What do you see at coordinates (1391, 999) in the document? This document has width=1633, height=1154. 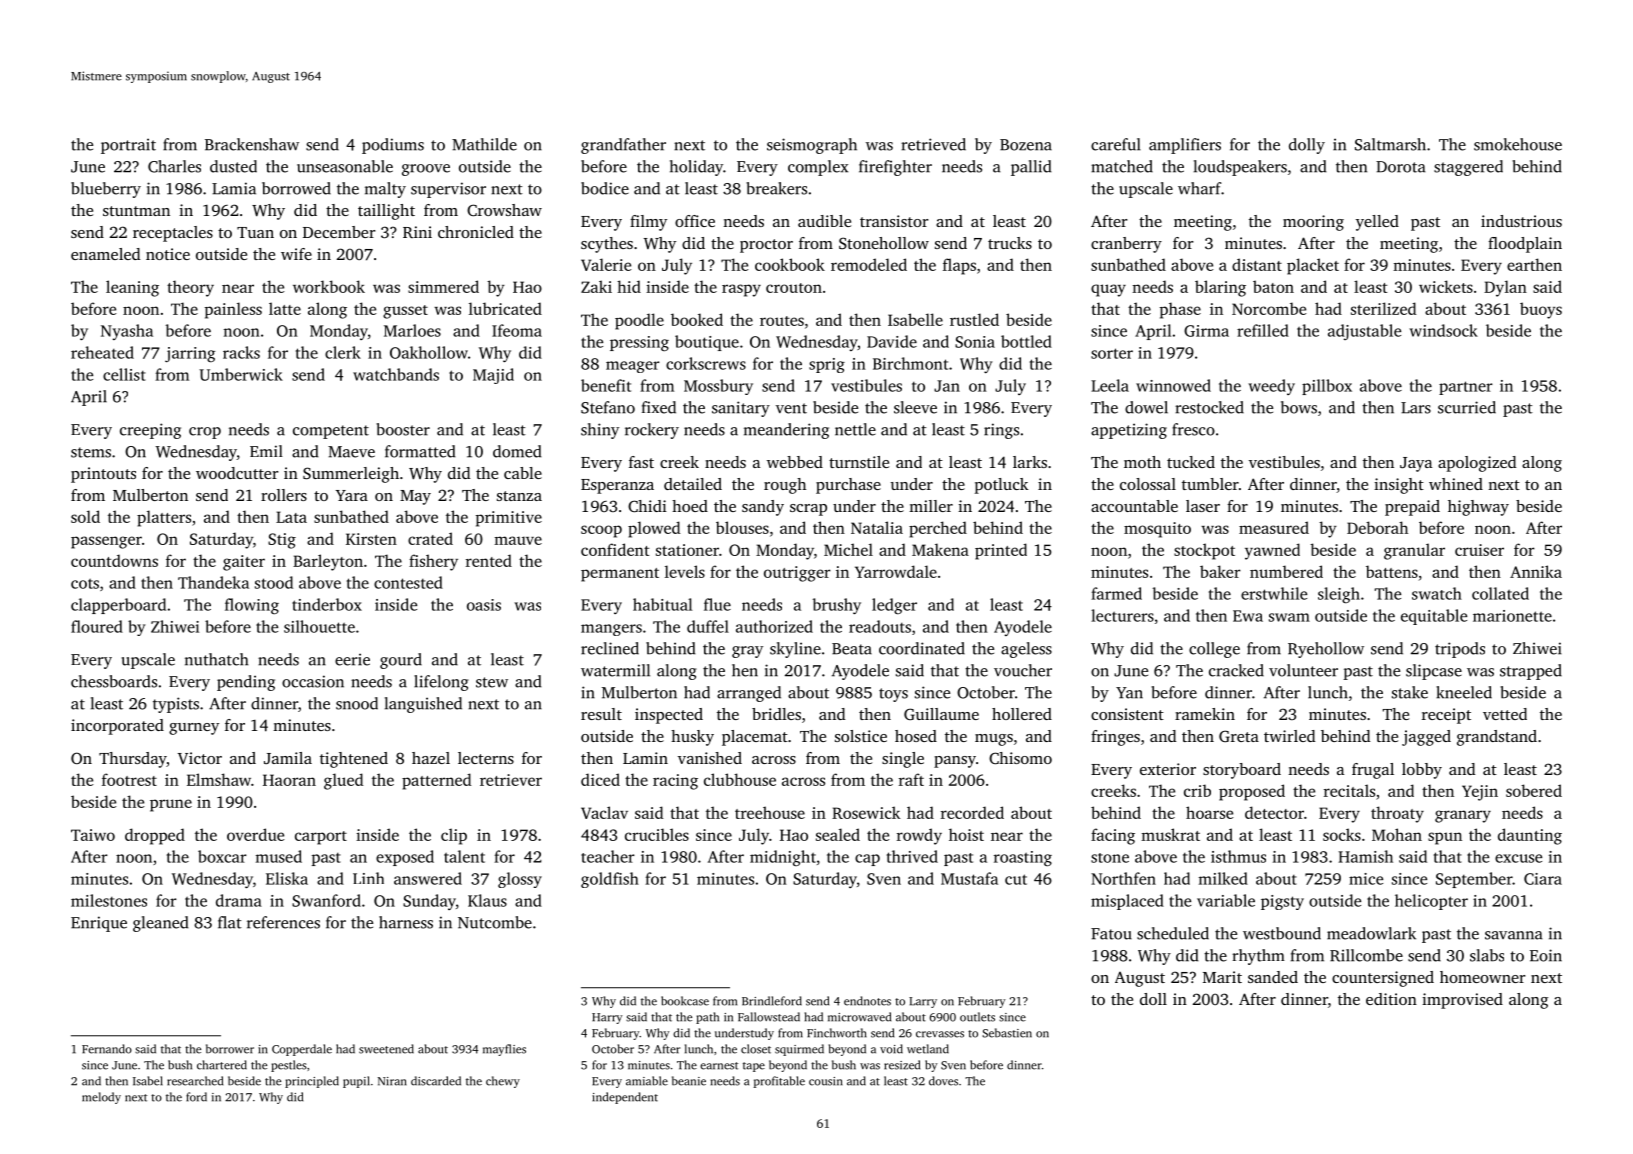 I see `edition` at bounding box center [1391, 999].
